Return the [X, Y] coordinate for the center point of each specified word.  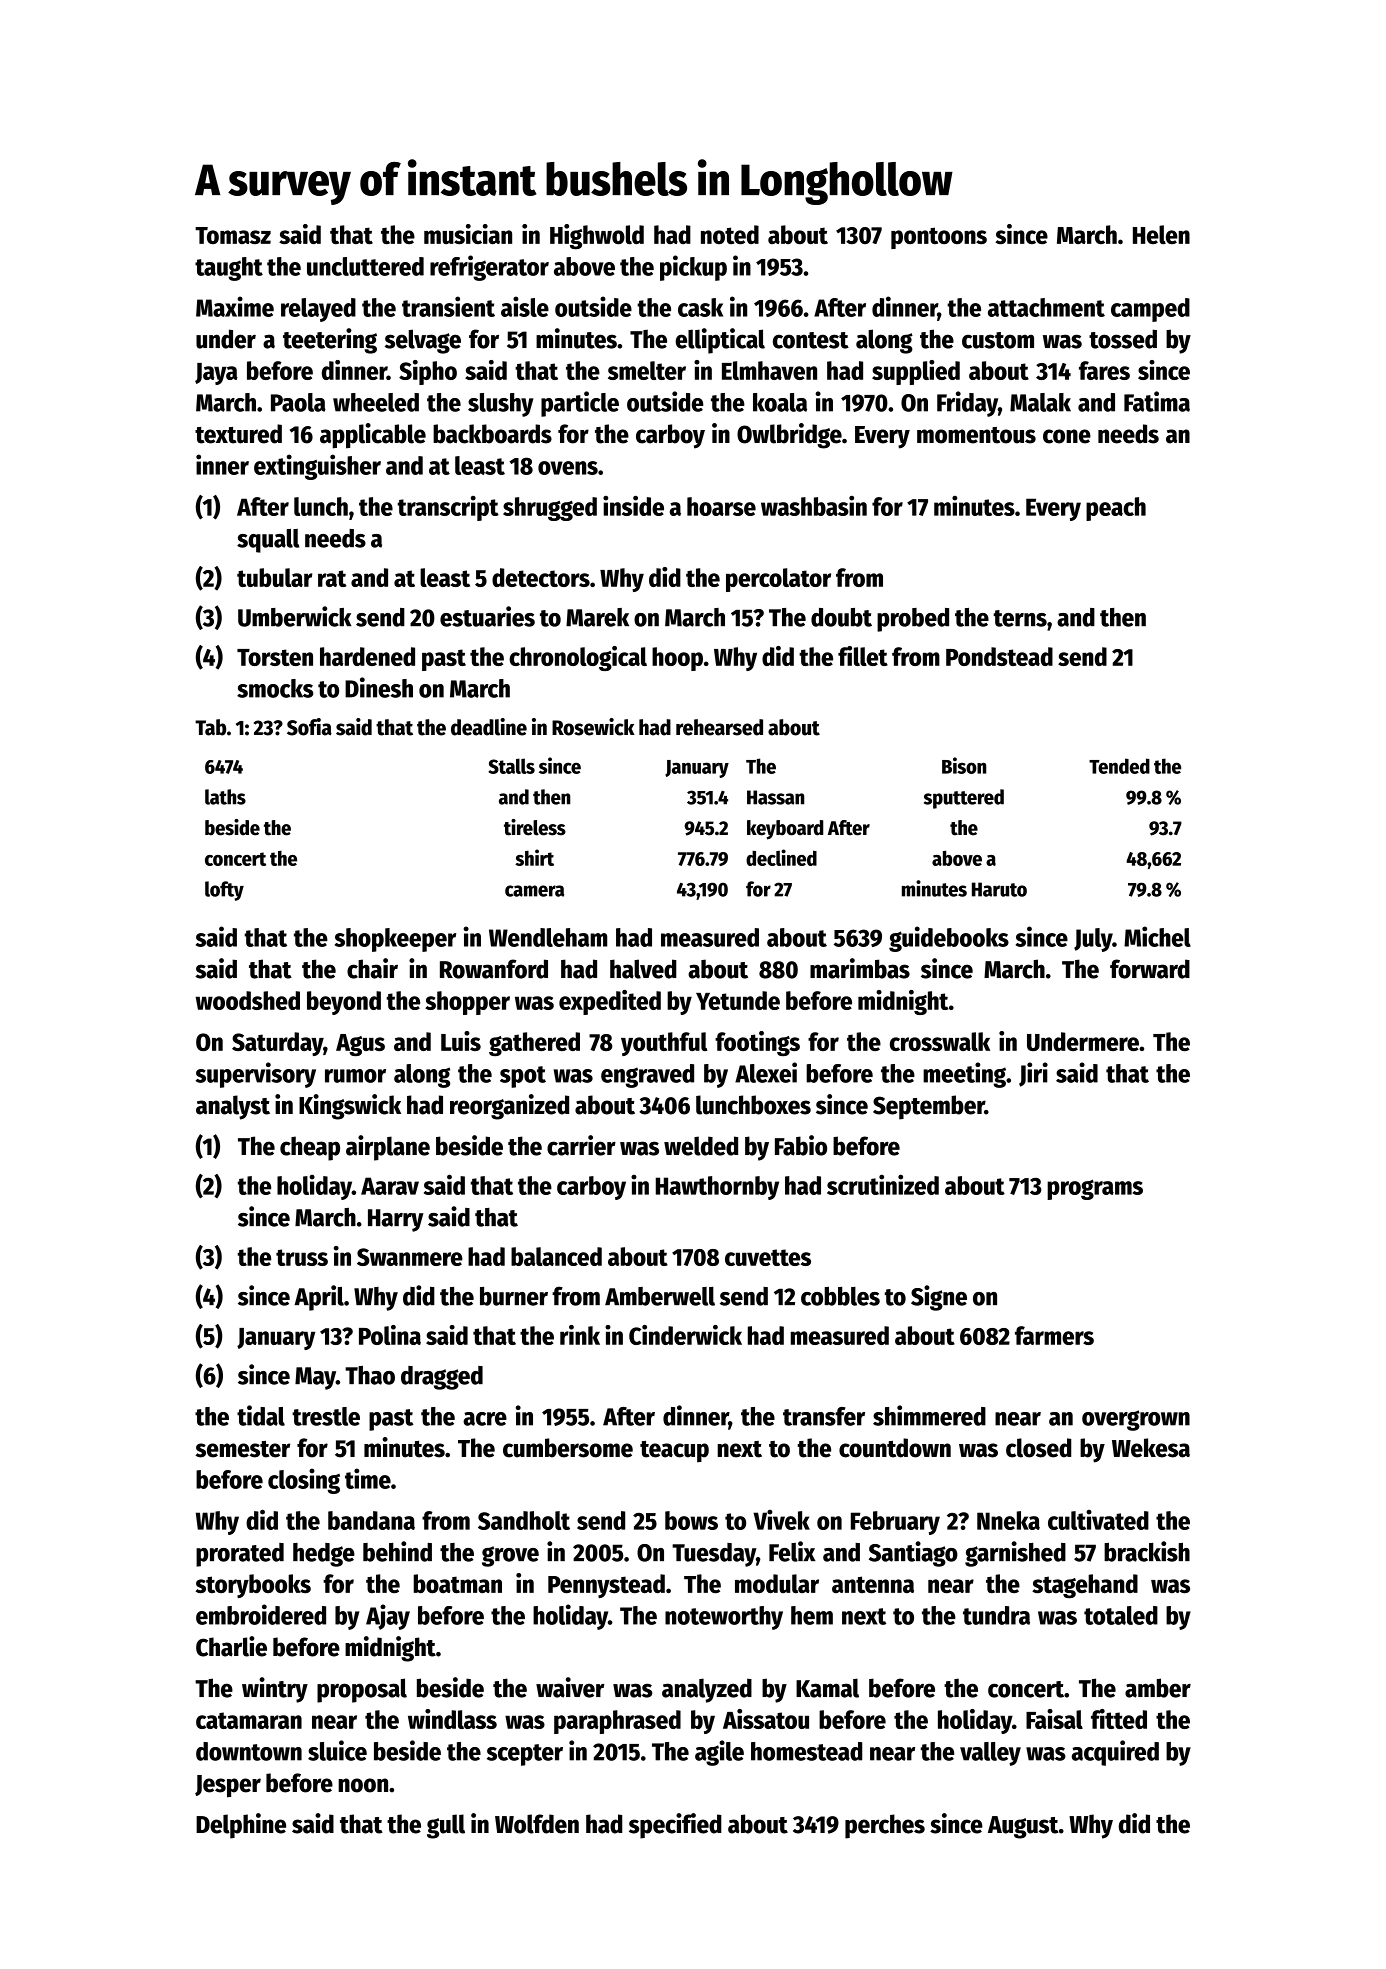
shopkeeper [395, 940]
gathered [534, 1044]
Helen [1161, 234]
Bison [964, 765]
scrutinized [883, 1184]
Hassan [775, 797]
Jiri [1033, 1074]
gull [446, 1826]
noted [730, 234]
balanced [556, 1256]
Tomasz [233, 235]
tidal [261, 1415]
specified [675, 1826]
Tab [210, 727]
